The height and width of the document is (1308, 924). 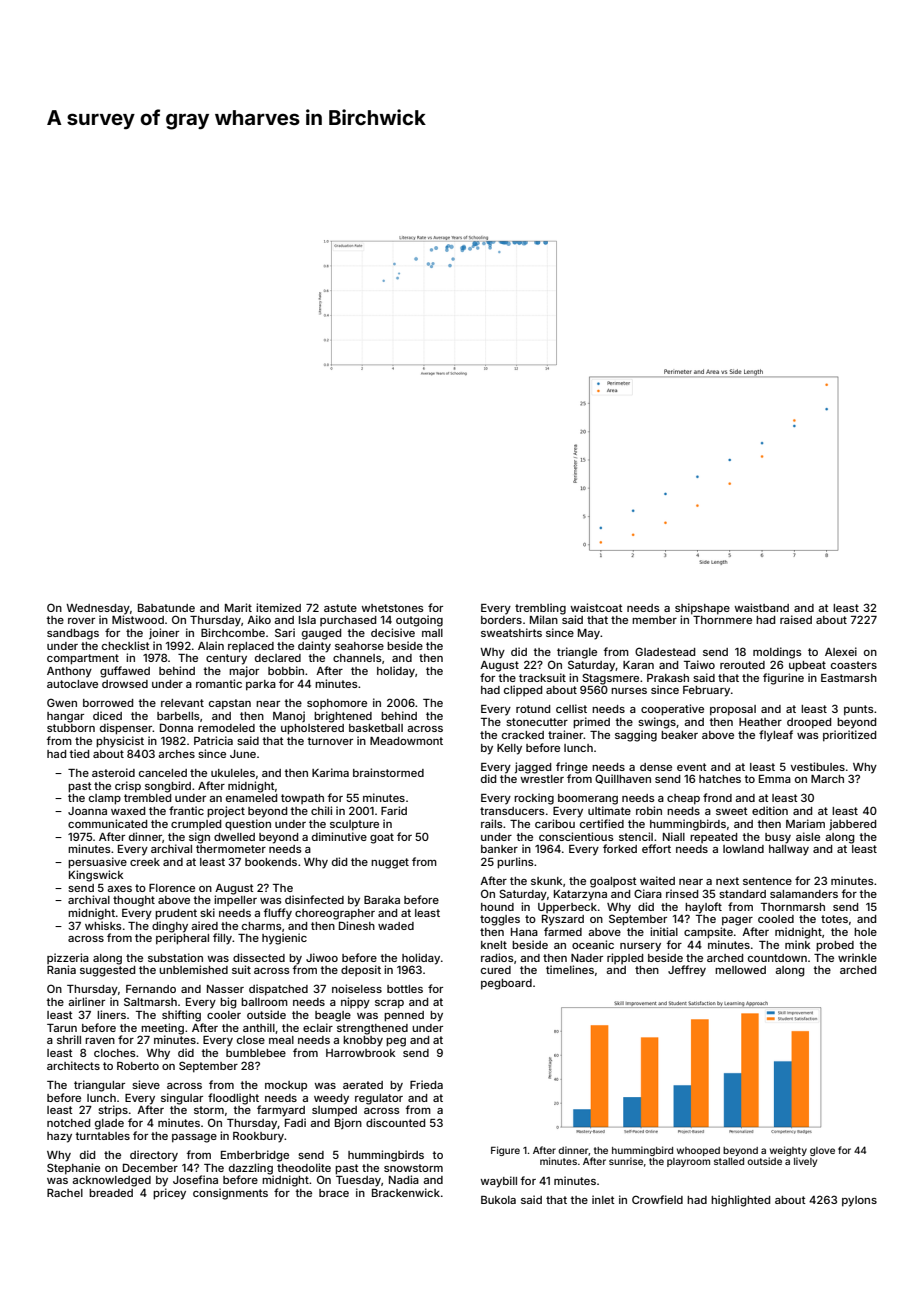 What do you see at coordinates (544, 619) in the document?
I see `Milan` at bounding box center [544, 619].
